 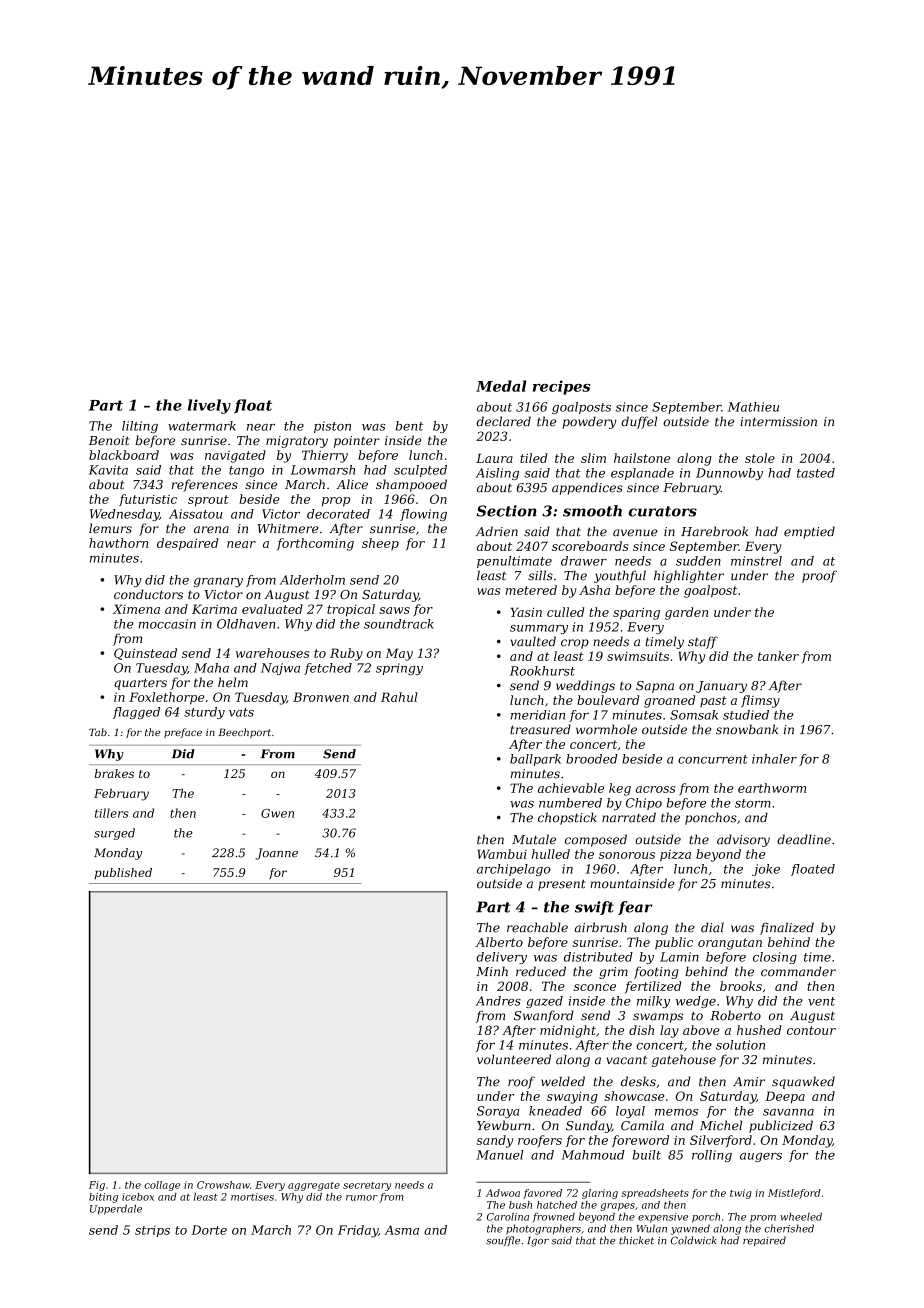 I want to click on springy, so click(x=399, y=669).
